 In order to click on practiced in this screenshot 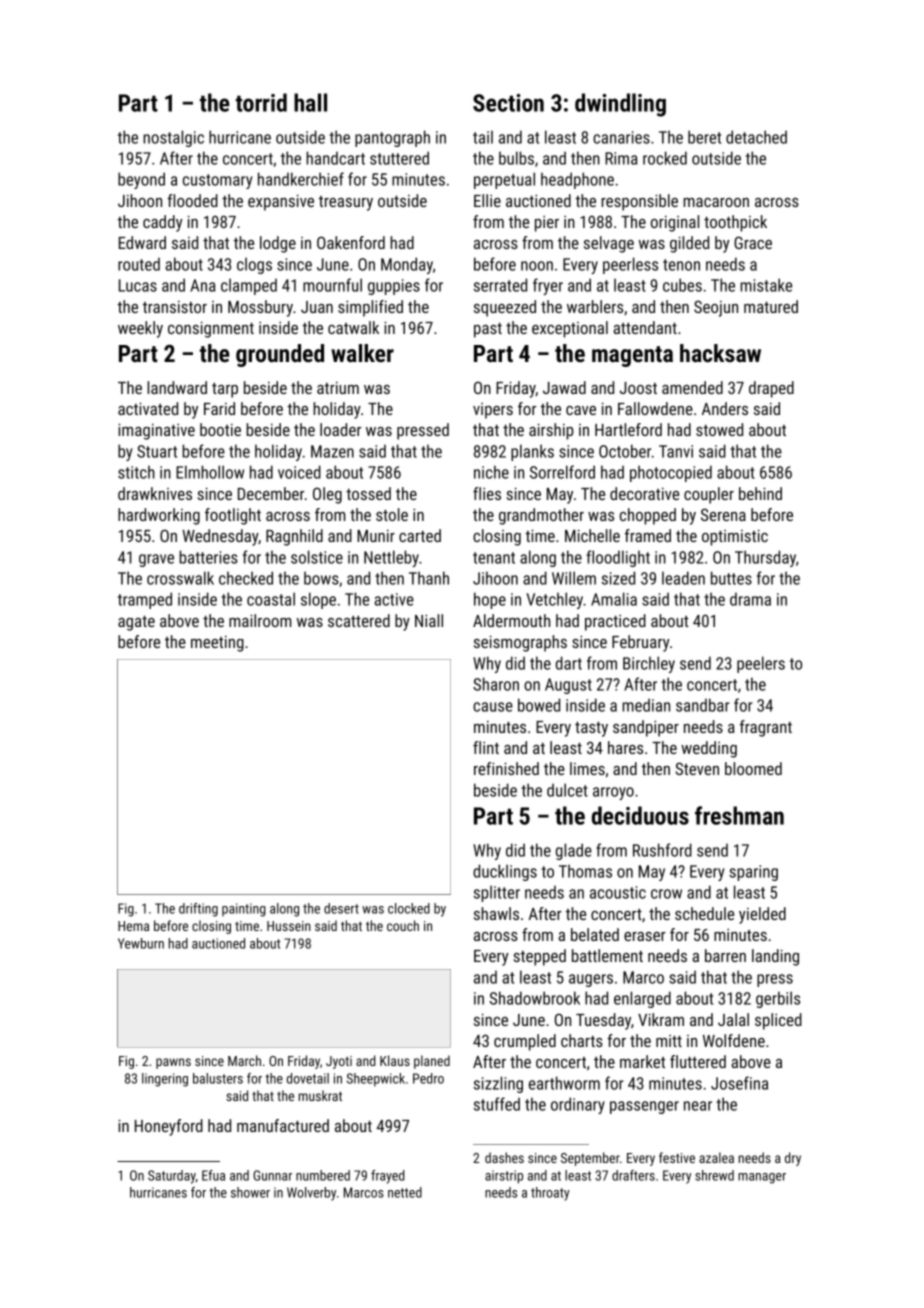, I will do `click(615, 622)`.
